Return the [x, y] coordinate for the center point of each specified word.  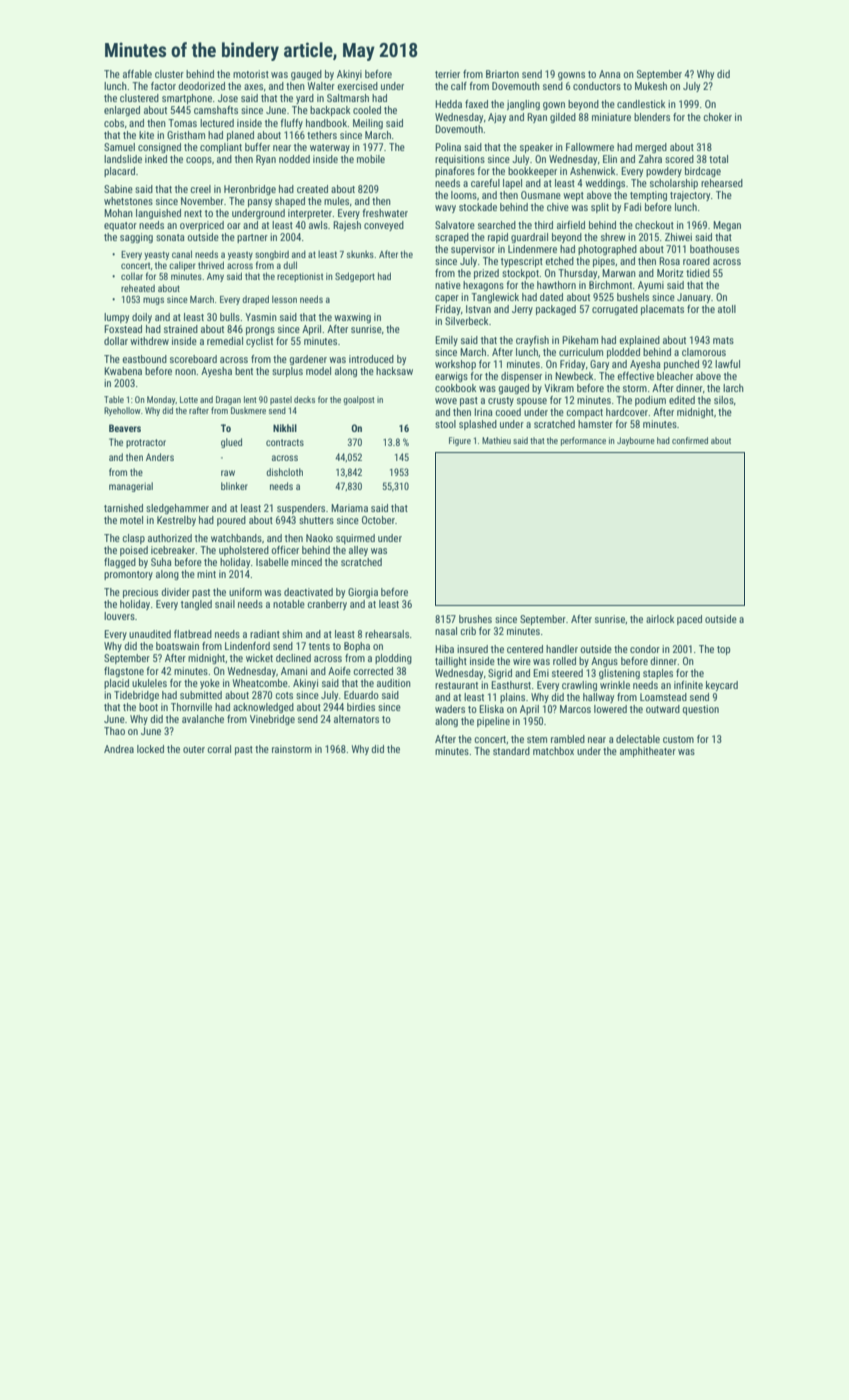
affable [137, 74]
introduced [371, 359]
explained [639, 341]
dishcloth [284, 472]
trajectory [690, 196]
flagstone [124, 672]
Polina [448, 147]
